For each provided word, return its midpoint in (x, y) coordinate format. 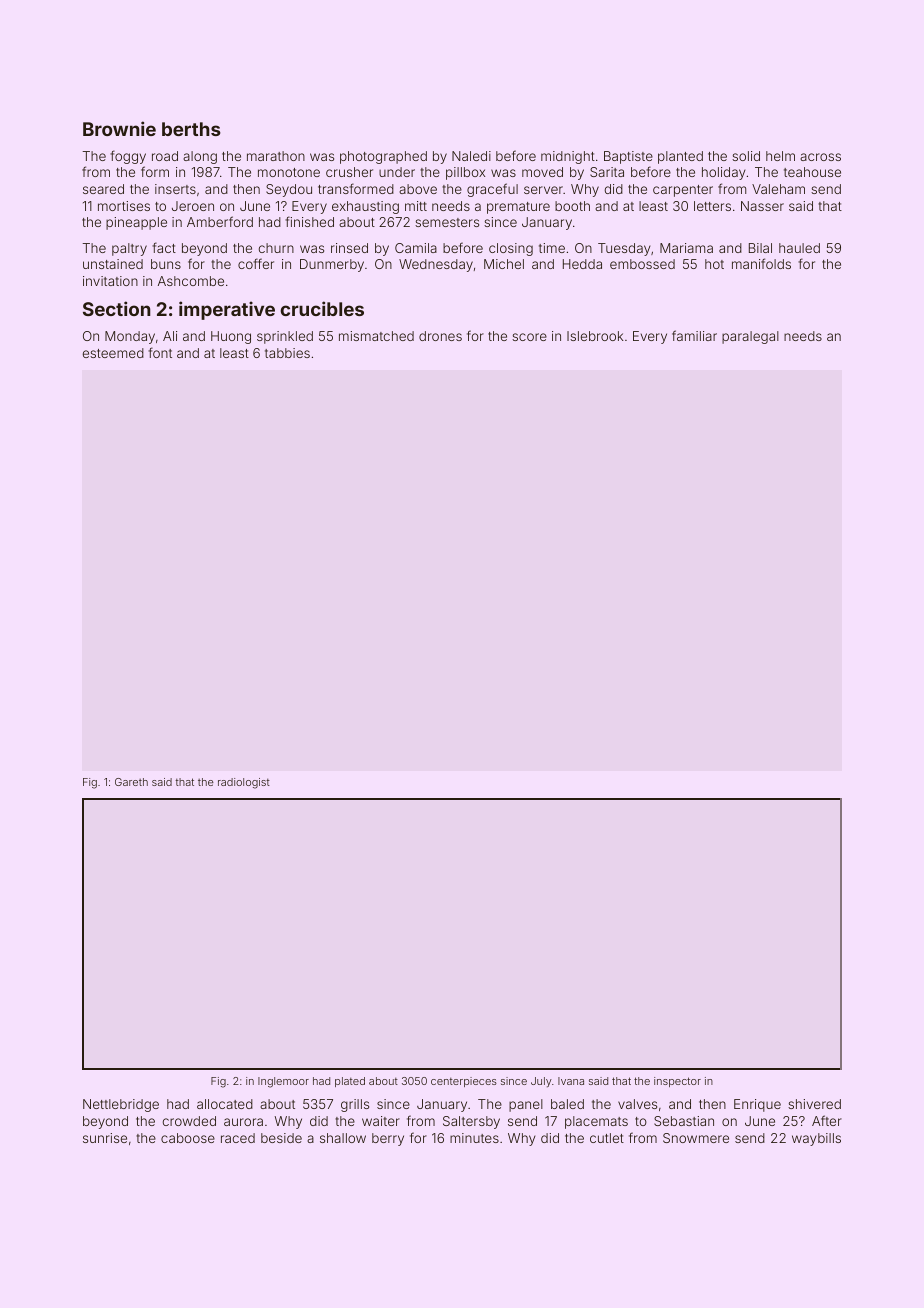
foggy (128, 157)
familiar (694, 335)
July (541, 1082)
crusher (349, 172)
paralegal (750, 337)
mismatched (376, 336)
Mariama (686, 248)
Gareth (131, 782)
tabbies (287, 353)
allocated (225, 1104)
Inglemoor (283, 1082)
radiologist (244, 783)
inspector (677, 1082)
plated (350, 1082)
